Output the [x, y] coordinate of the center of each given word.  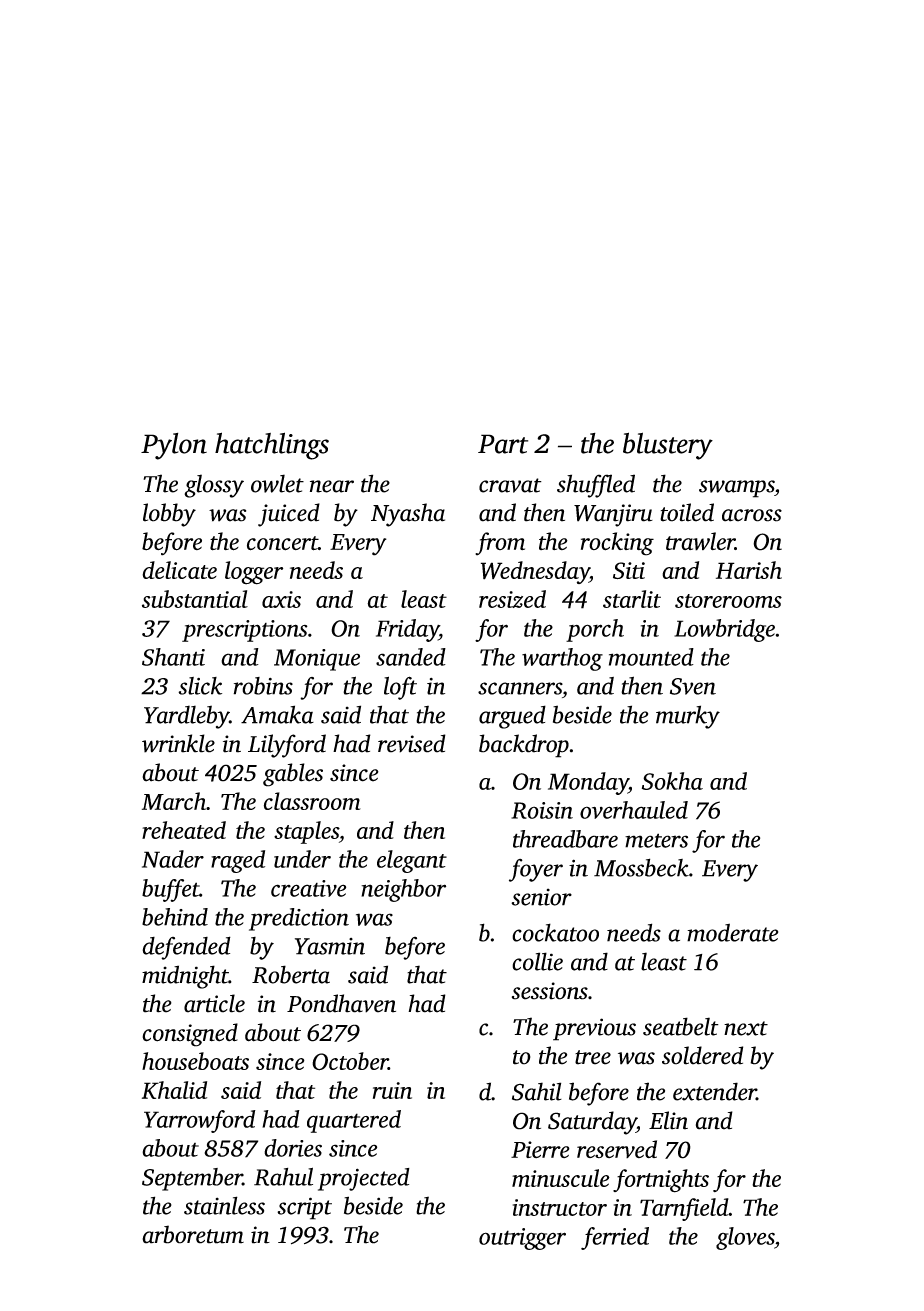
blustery [668, 446]
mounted [651, 657]
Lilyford [287, 746]
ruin [392, 1090]
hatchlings [272, 446]
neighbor [403, 890]
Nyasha [408, 515]
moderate [732, 932]
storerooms [728, 601]
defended [186, 948]
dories [293, 1148]
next [746, 1028]
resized [512, 599]
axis [281, 599]
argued [512, 717]
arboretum [193, 1234]
